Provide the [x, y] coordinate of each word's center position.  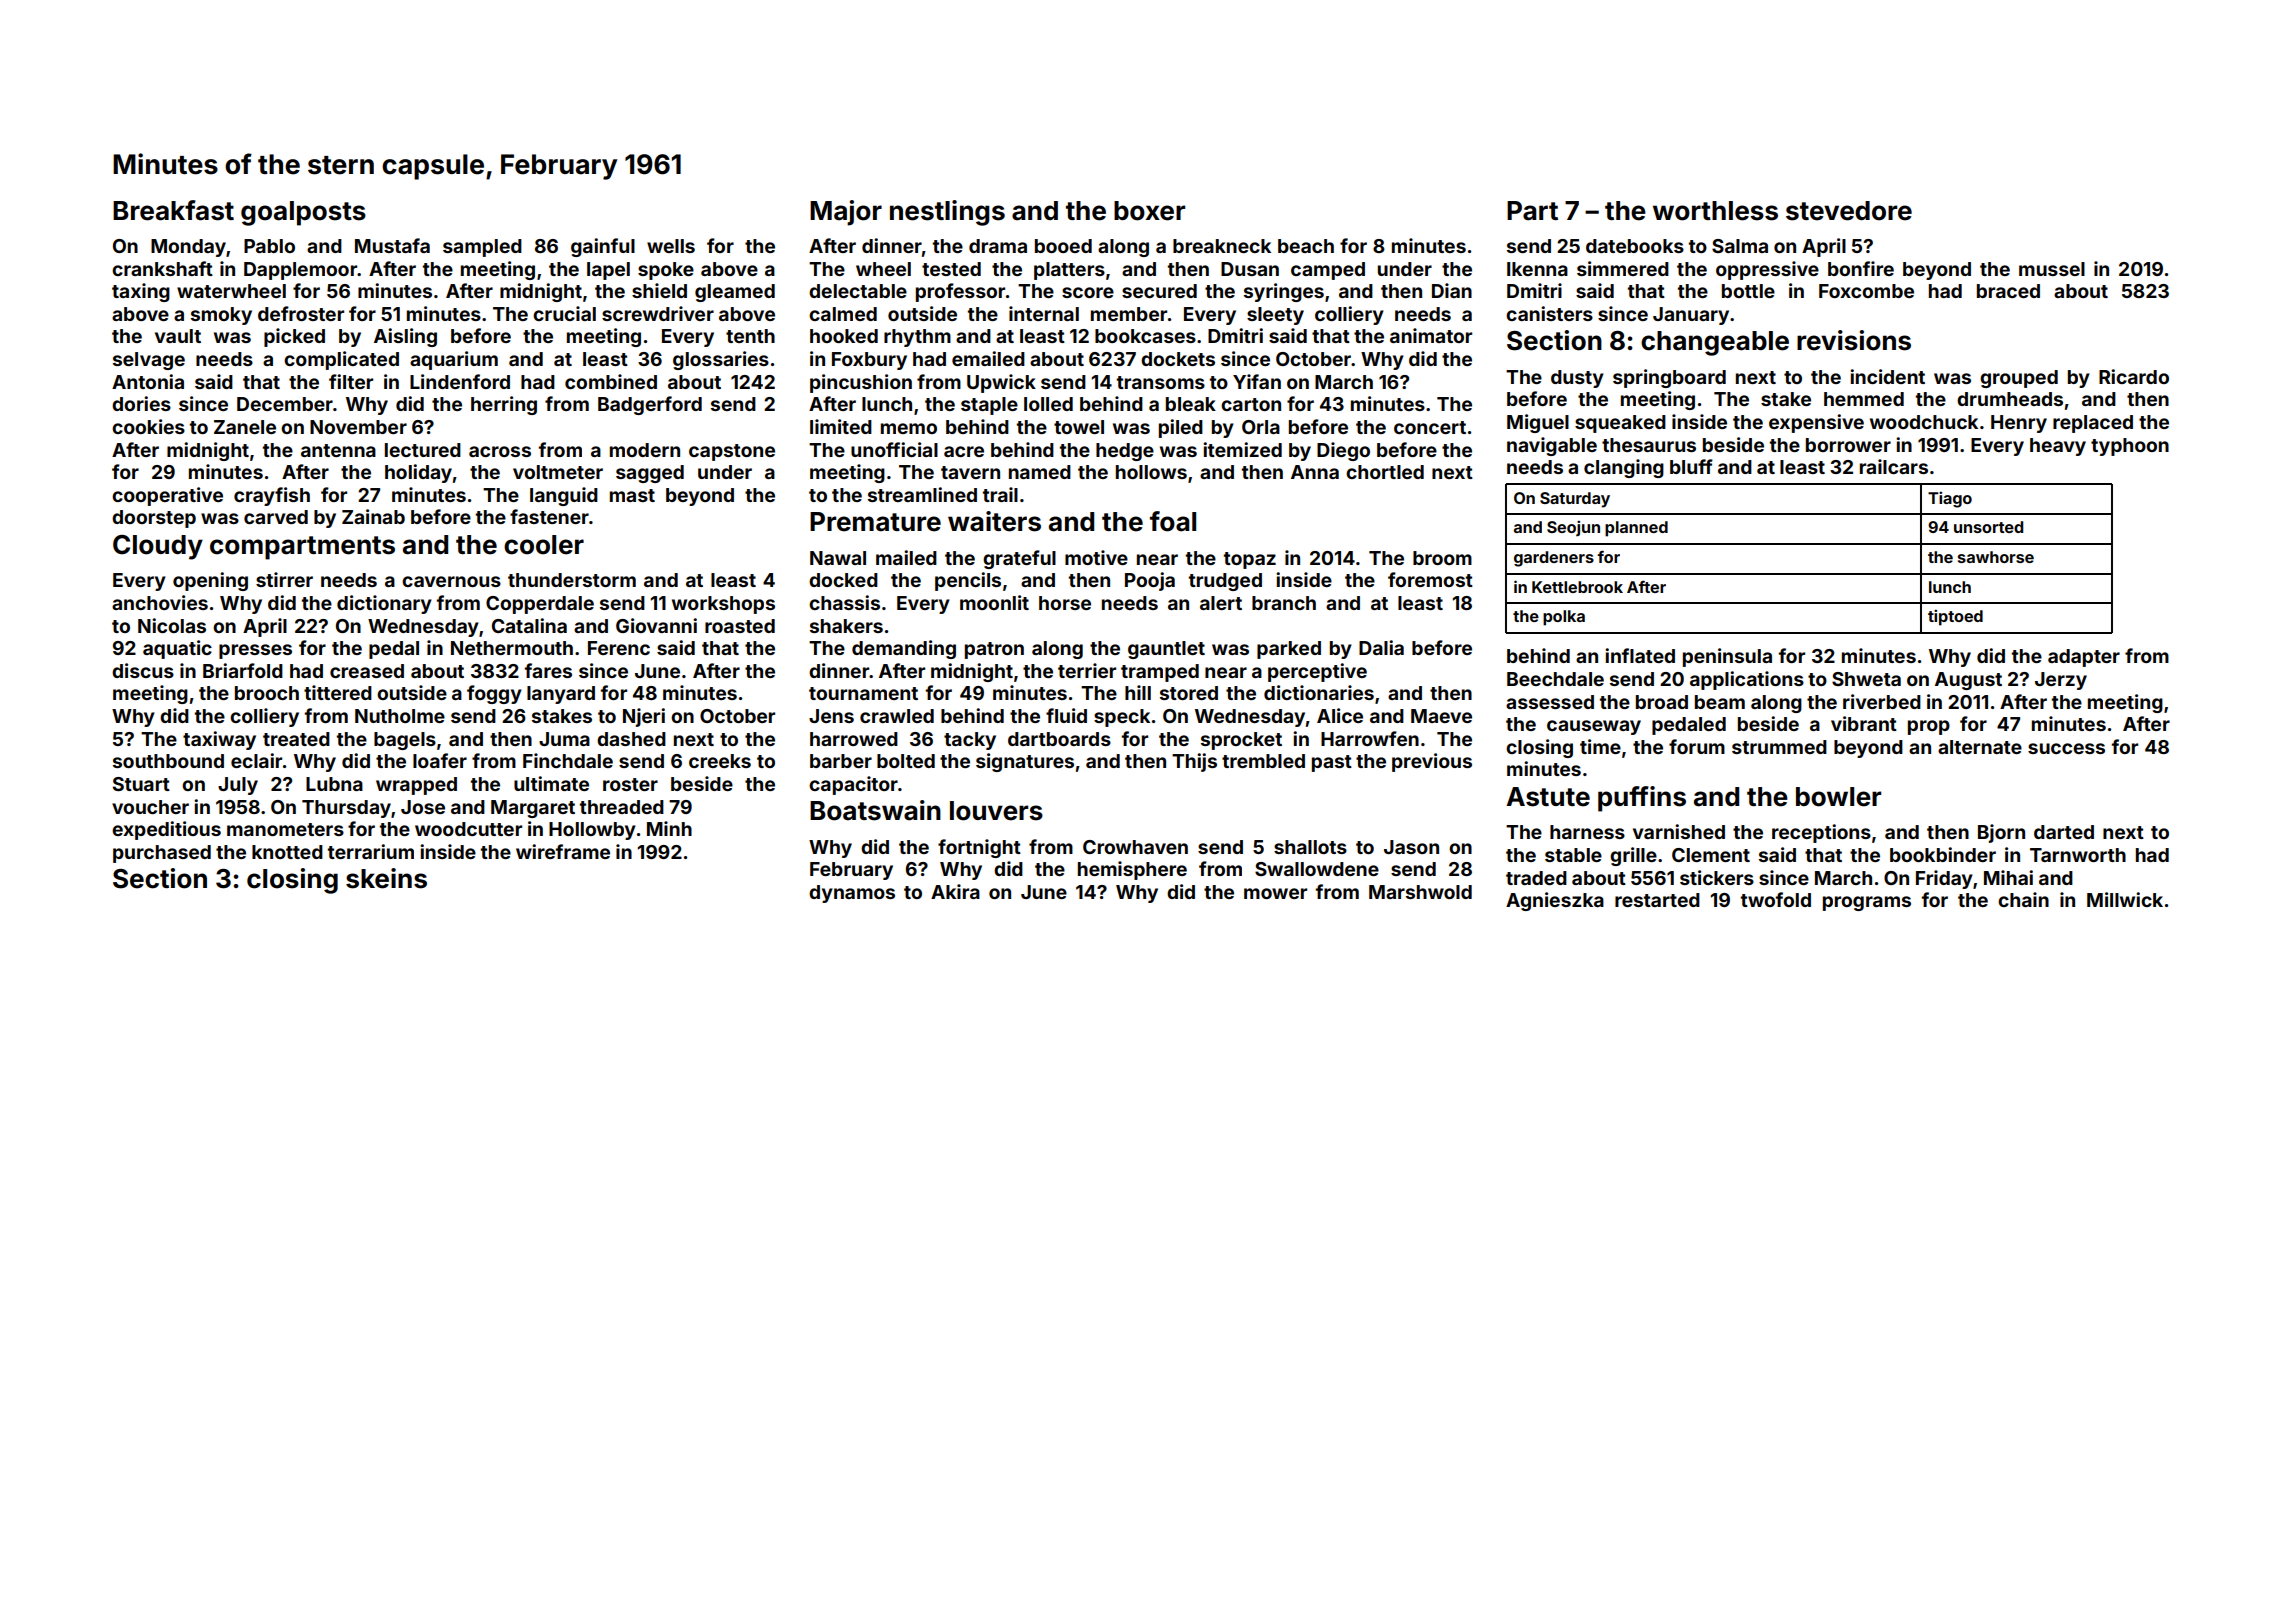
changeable [1715, 343]
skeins [386, 878]
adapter [2084, 658]
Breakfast [173, 210]
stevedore [1849, 211]
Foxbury [869, 361]
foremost [1430, 579]
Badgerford [650, 405]
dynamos [852, 894]
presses [255, 651]
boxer [1149, 211]
